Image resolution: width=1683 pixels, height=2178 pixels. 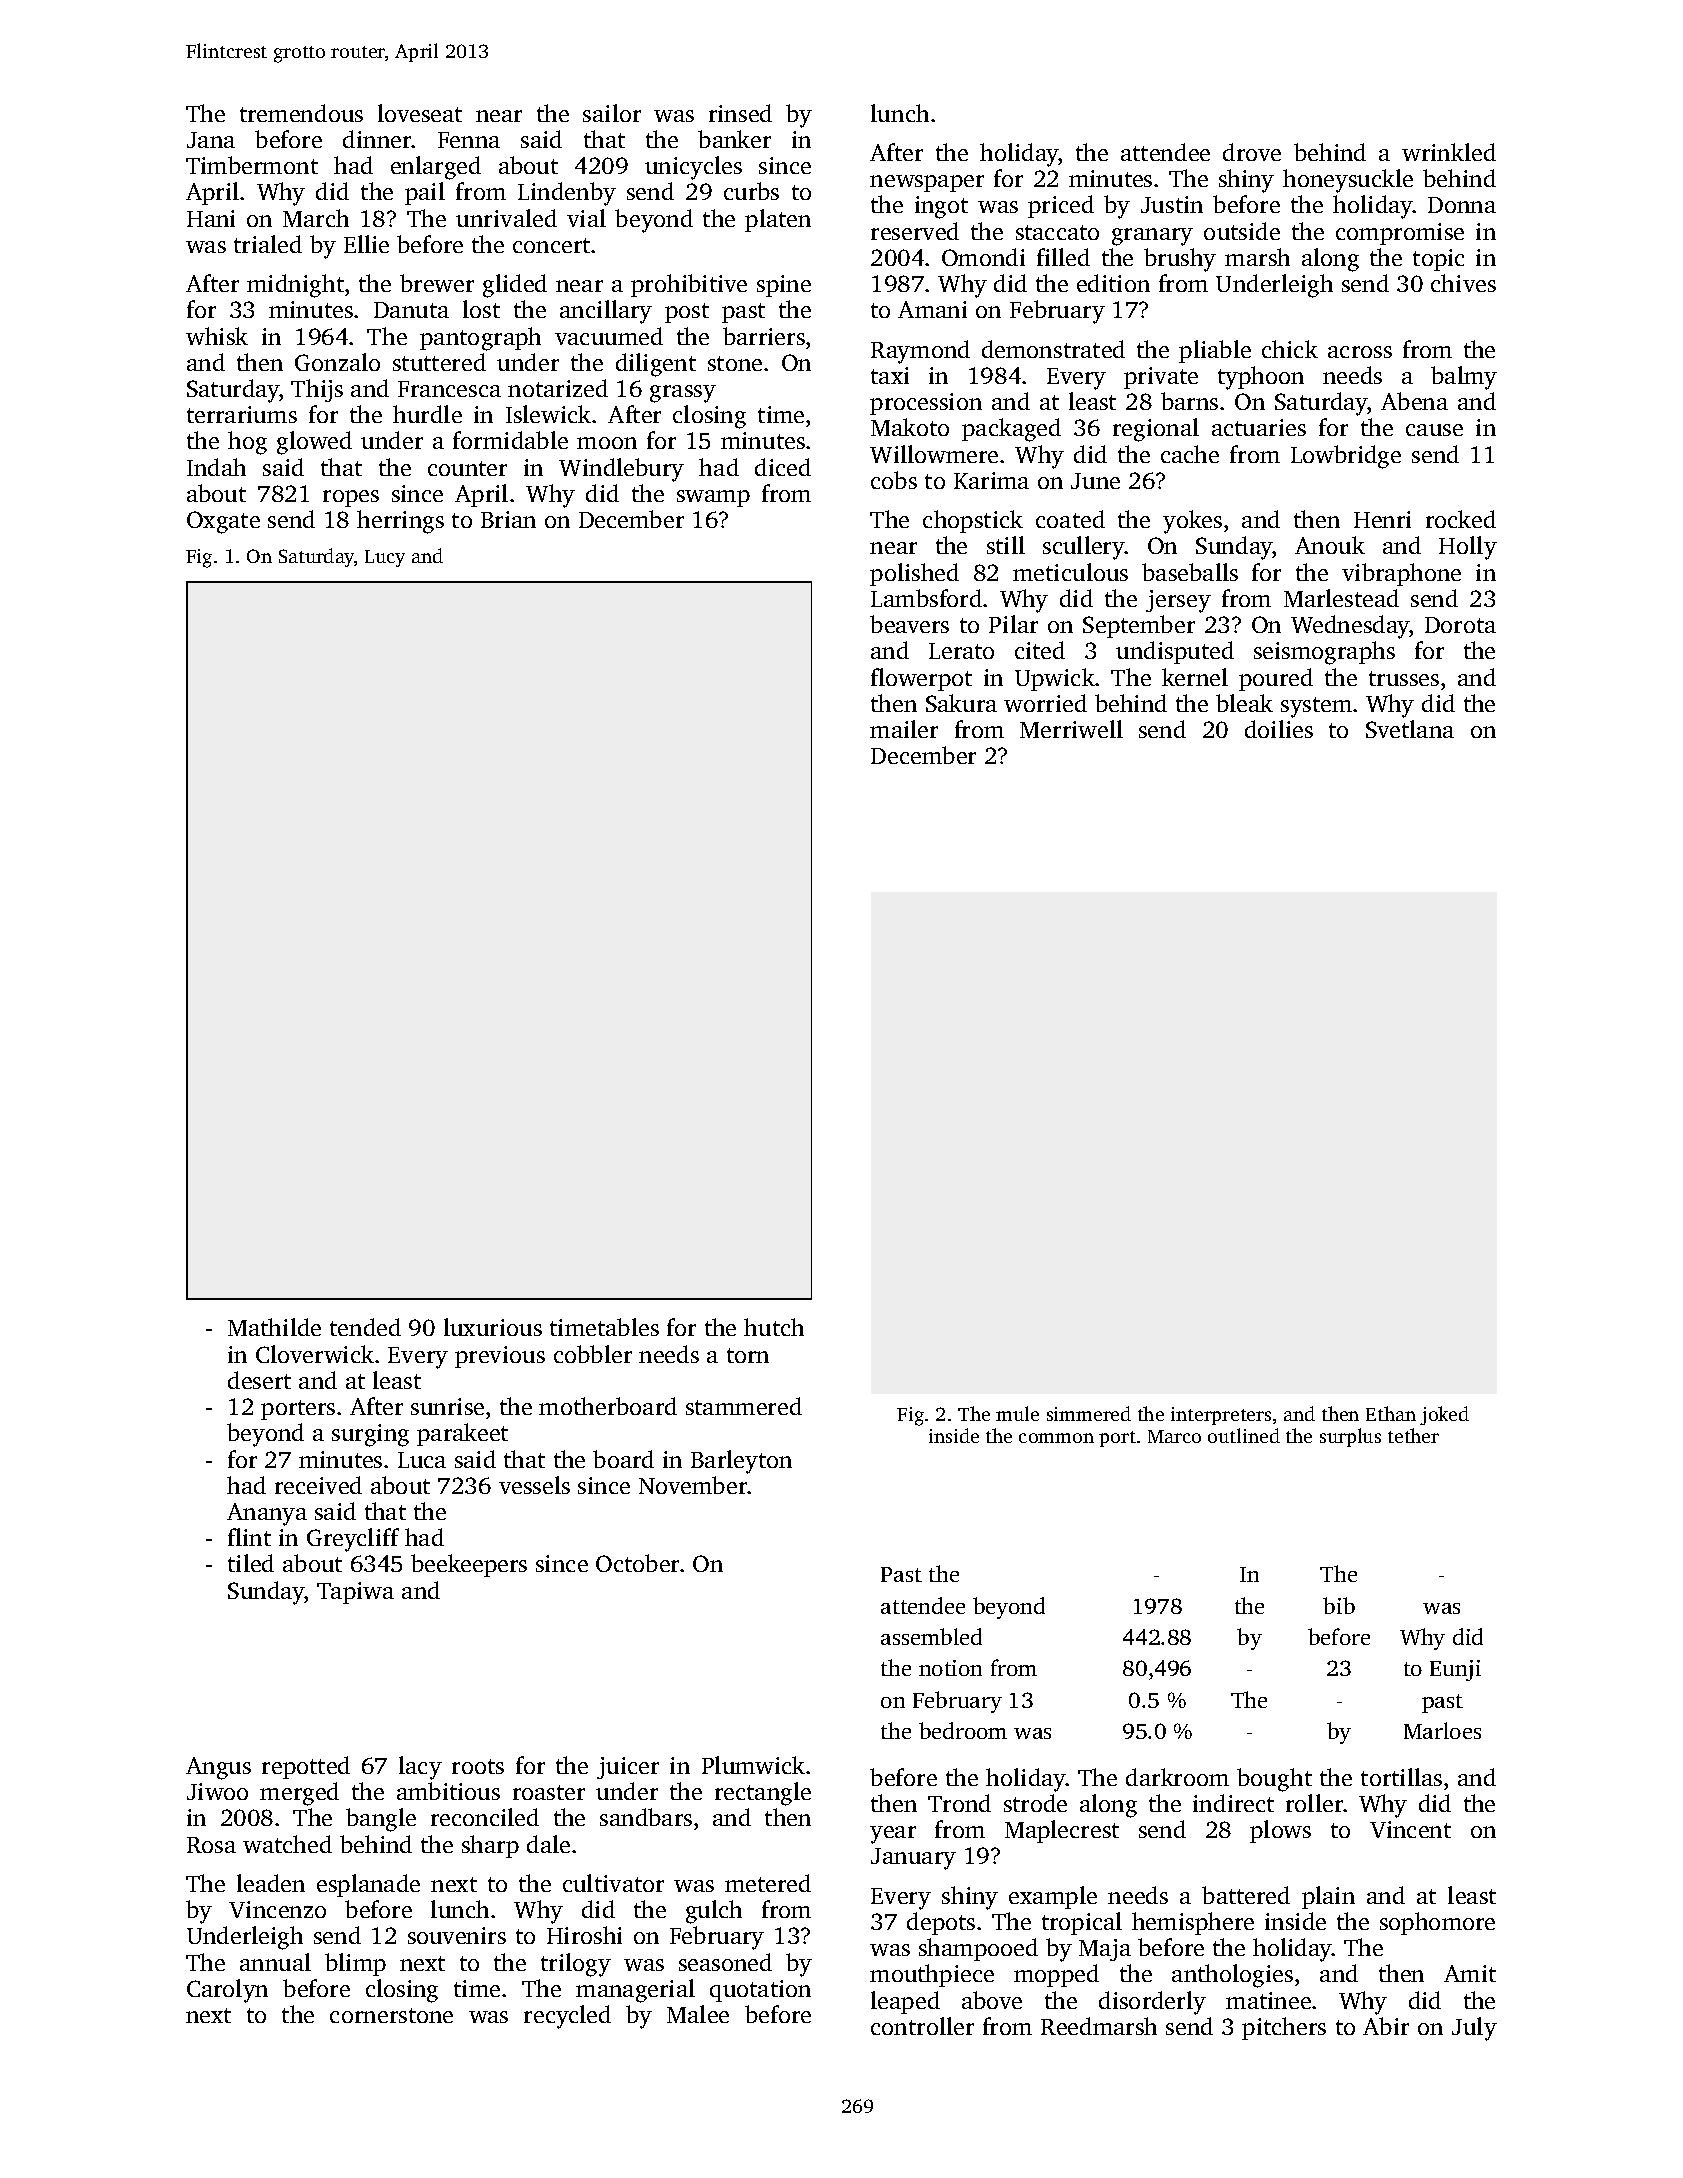 What do you see at coordinates (1071, 729) in the screenshot?
I see `Merriwell` at bounding box center [1071, 729].
